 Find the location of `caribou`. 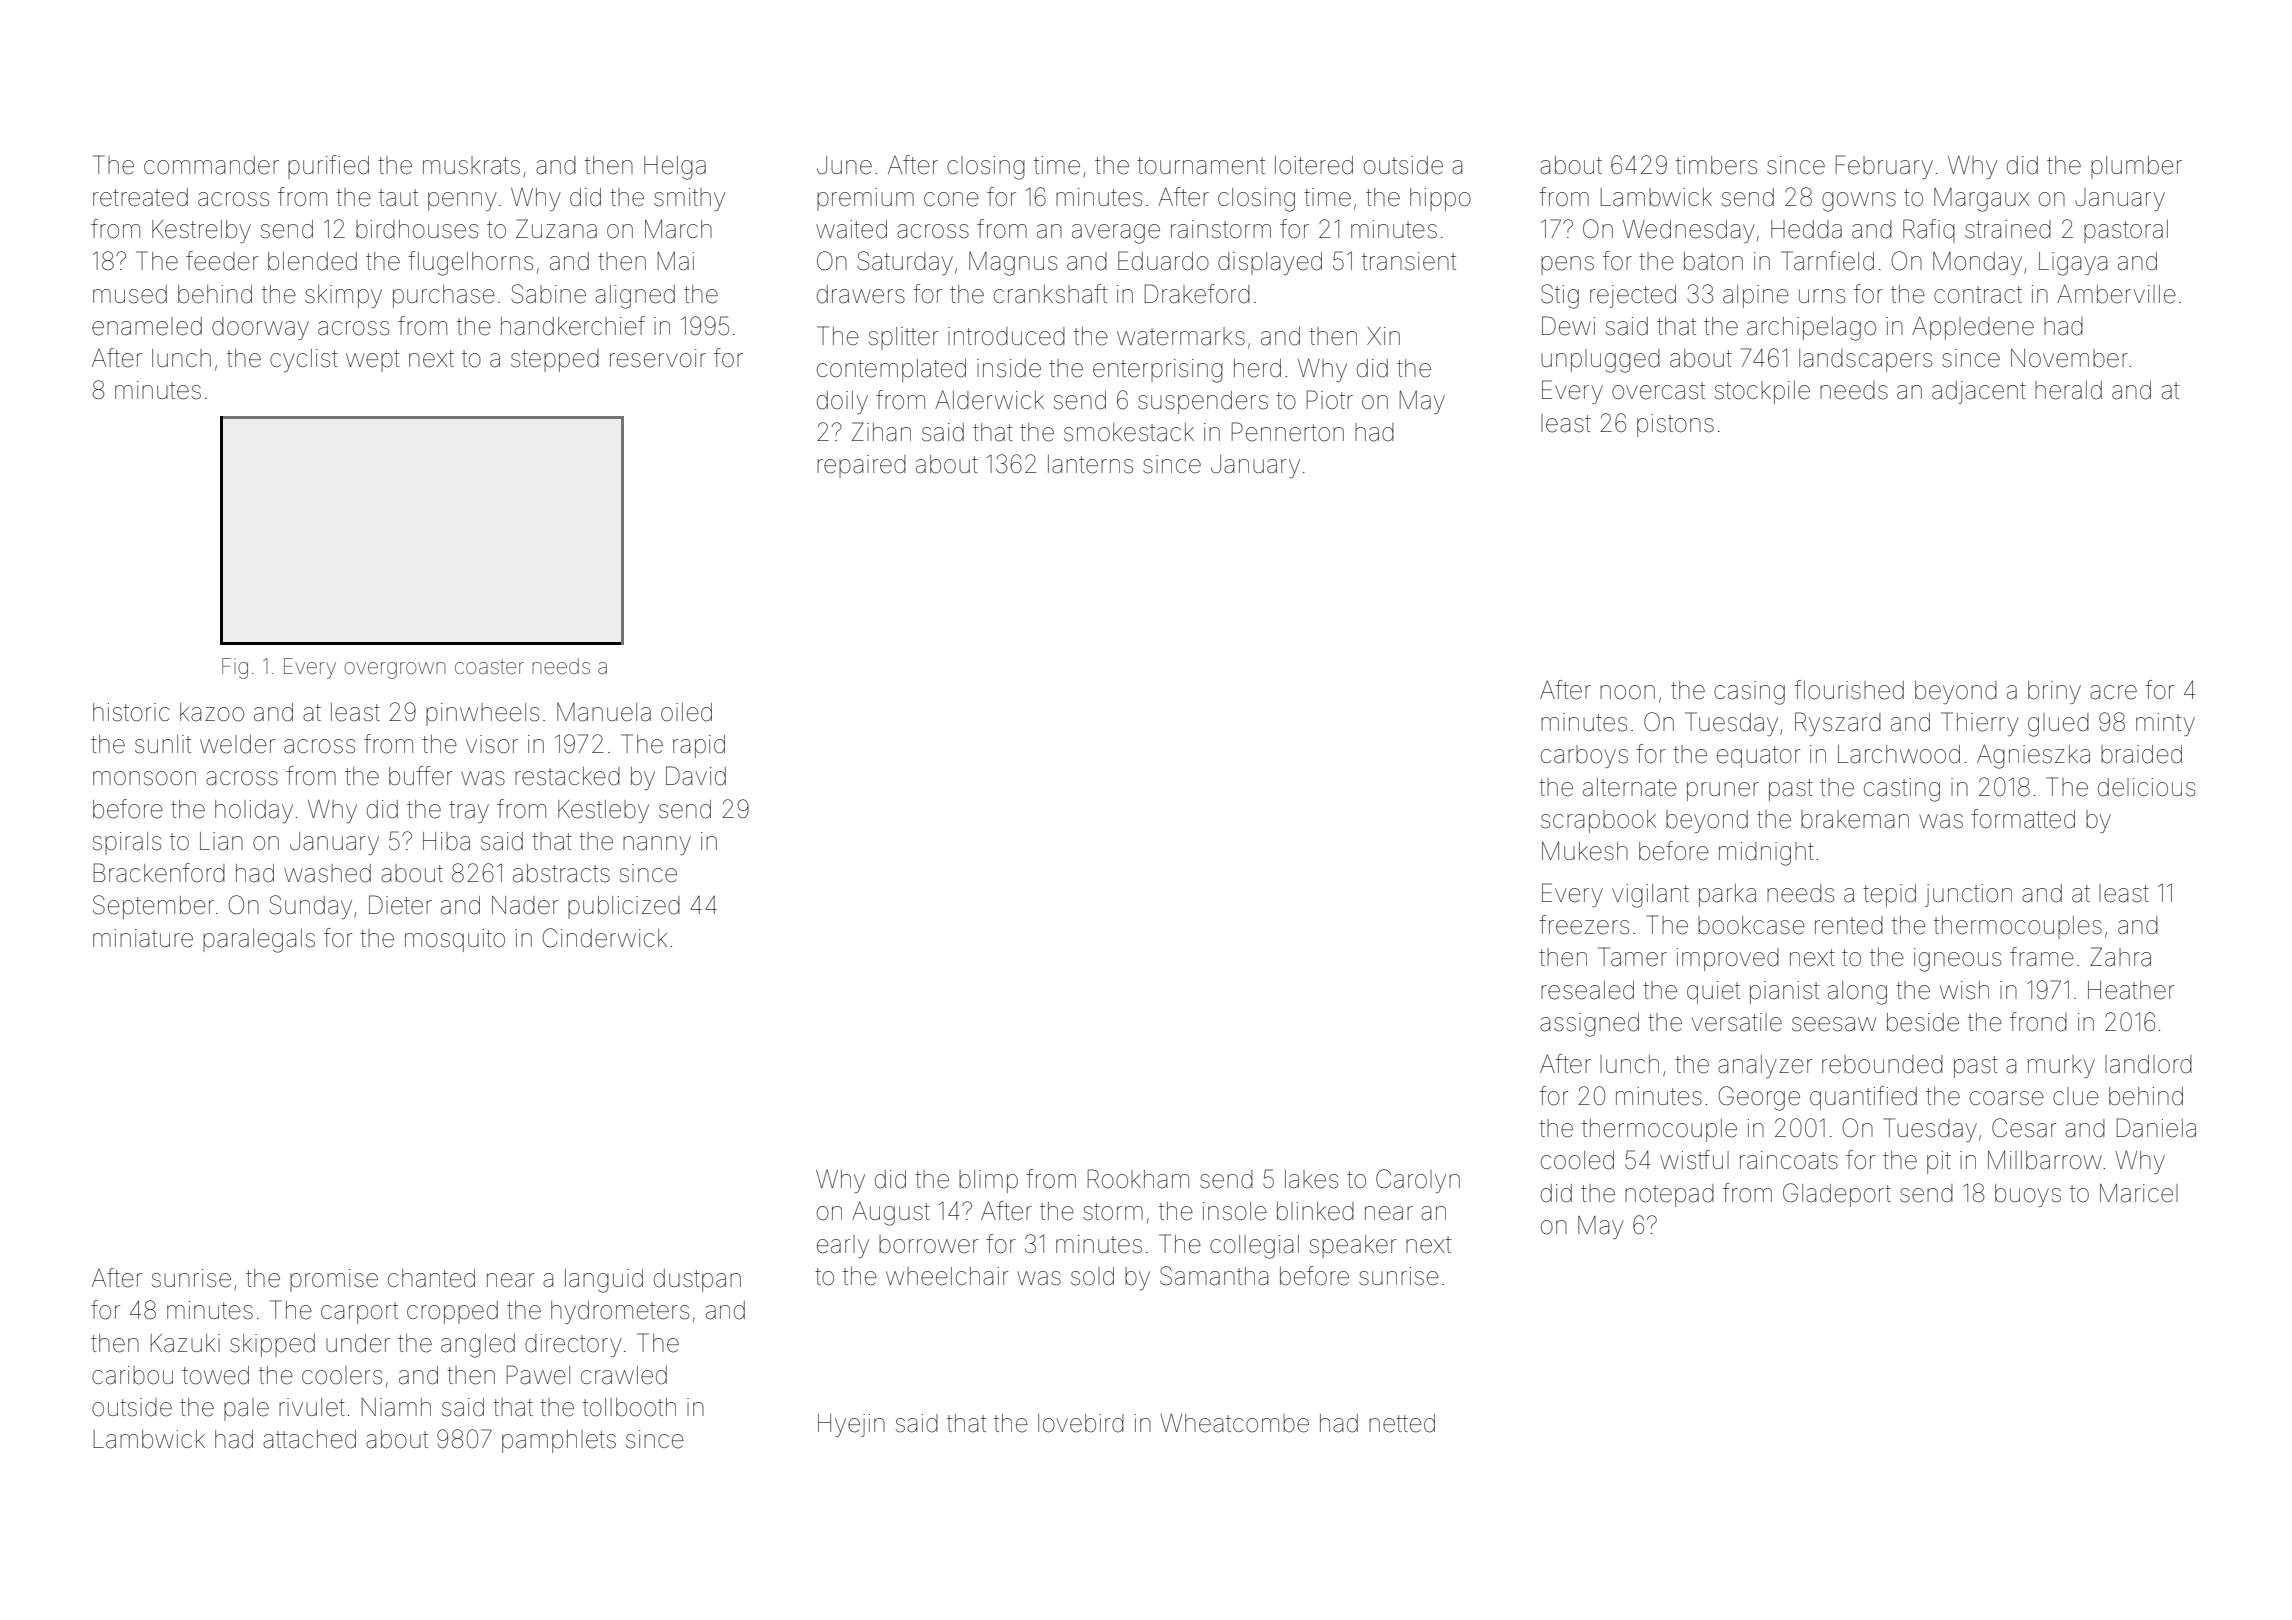

caribou is located at coordinates (132, 1375).
